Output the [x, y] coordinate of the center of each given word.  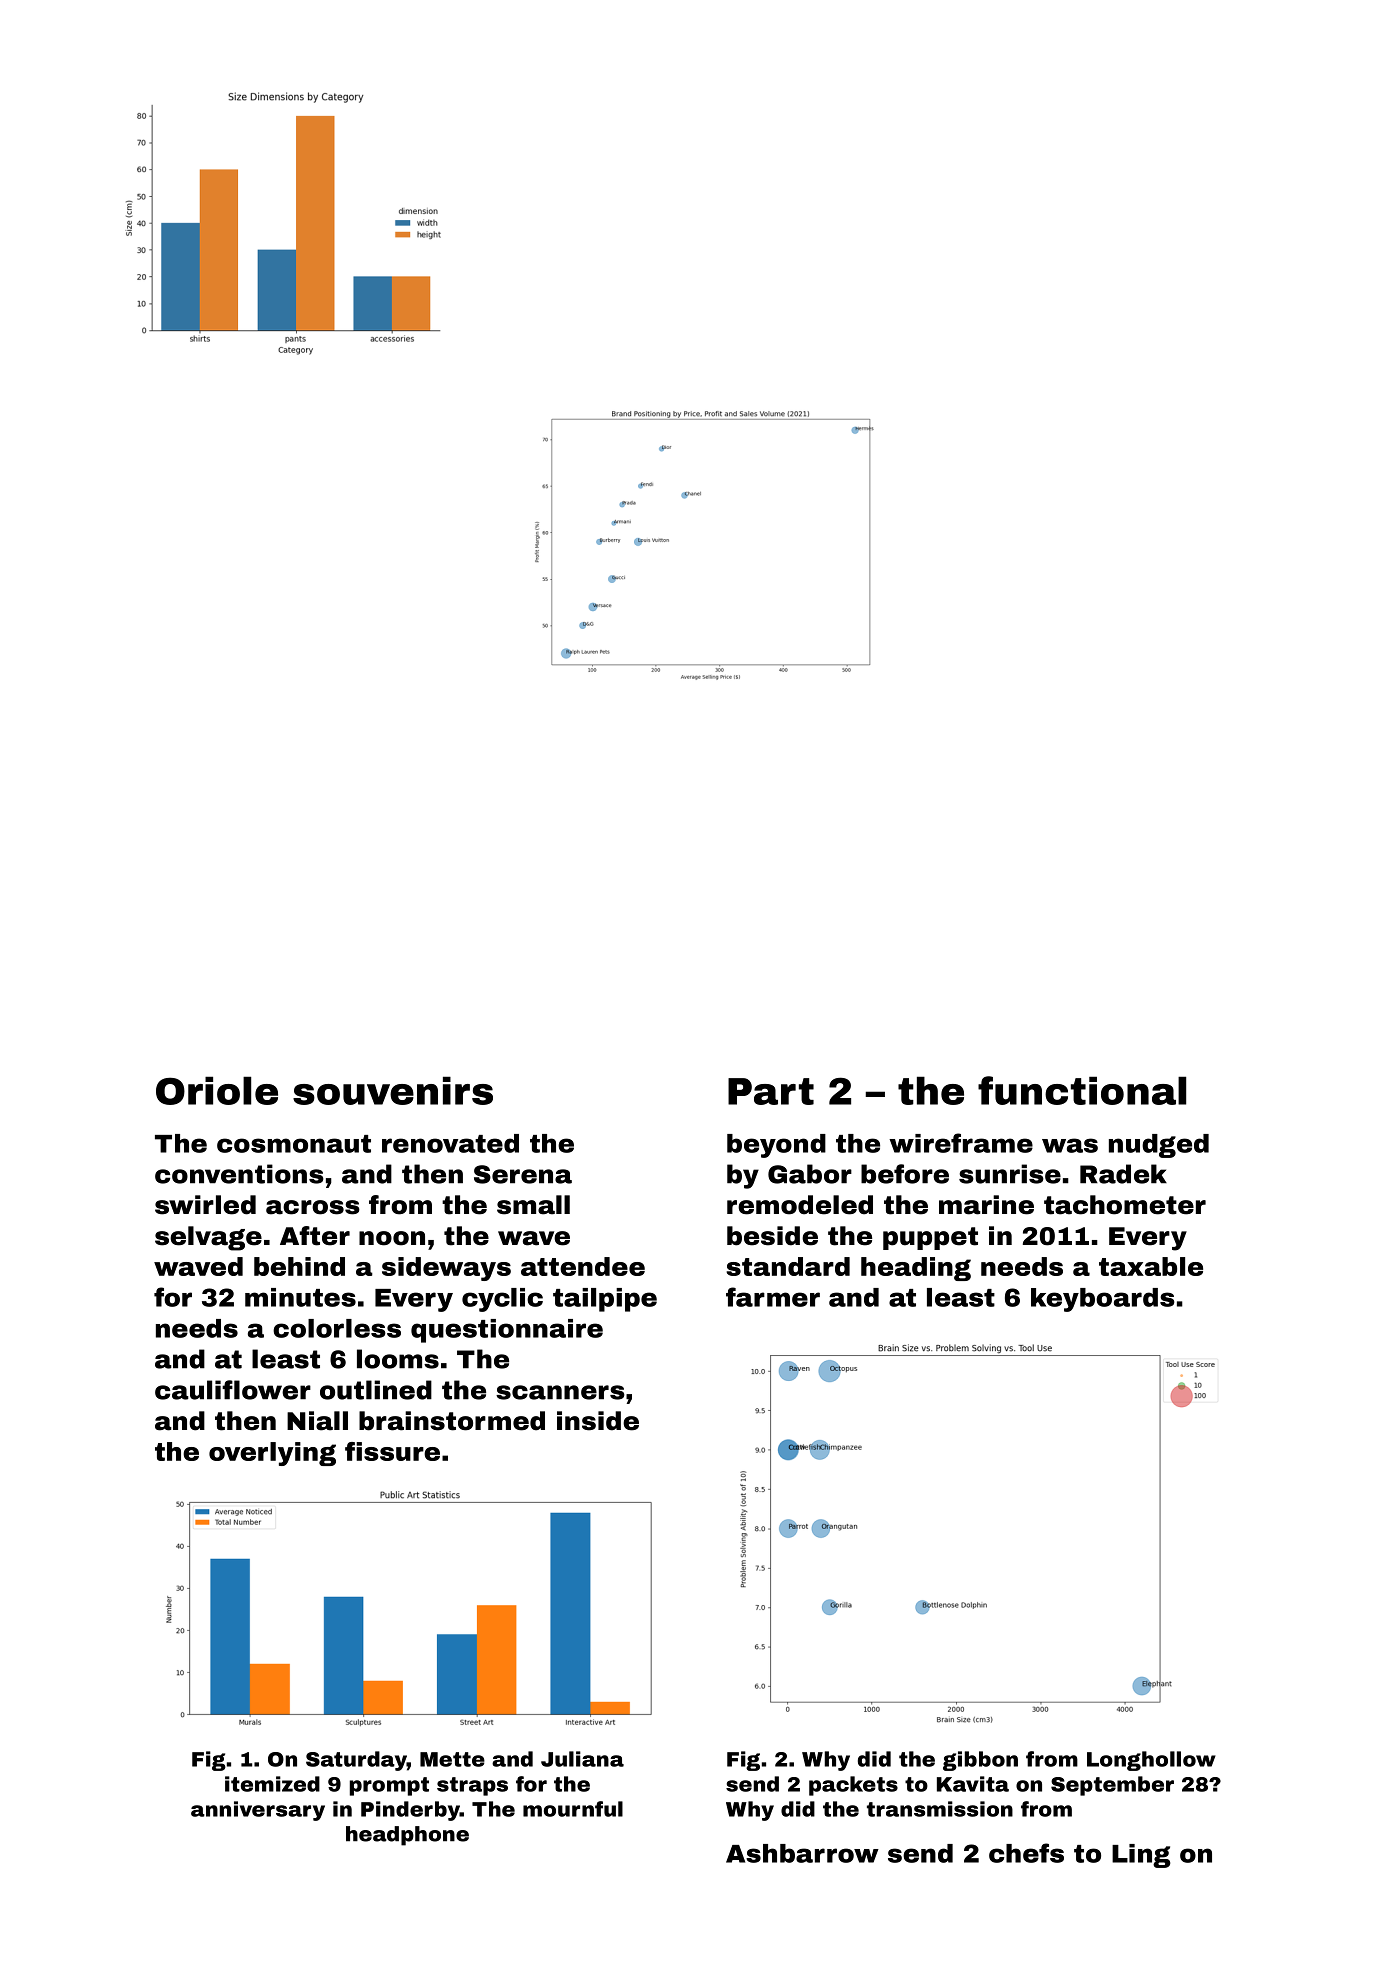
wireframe [961, 1143]
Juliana [582, 1759]
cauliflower [233, 1390]
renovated [450, 1143]
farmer [773, 1297]
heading [916, 1269]
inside [598, 1421]
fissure [392, 1451]
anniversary [258, 1811]
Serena [523, 1174]
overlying [272, 1454]
